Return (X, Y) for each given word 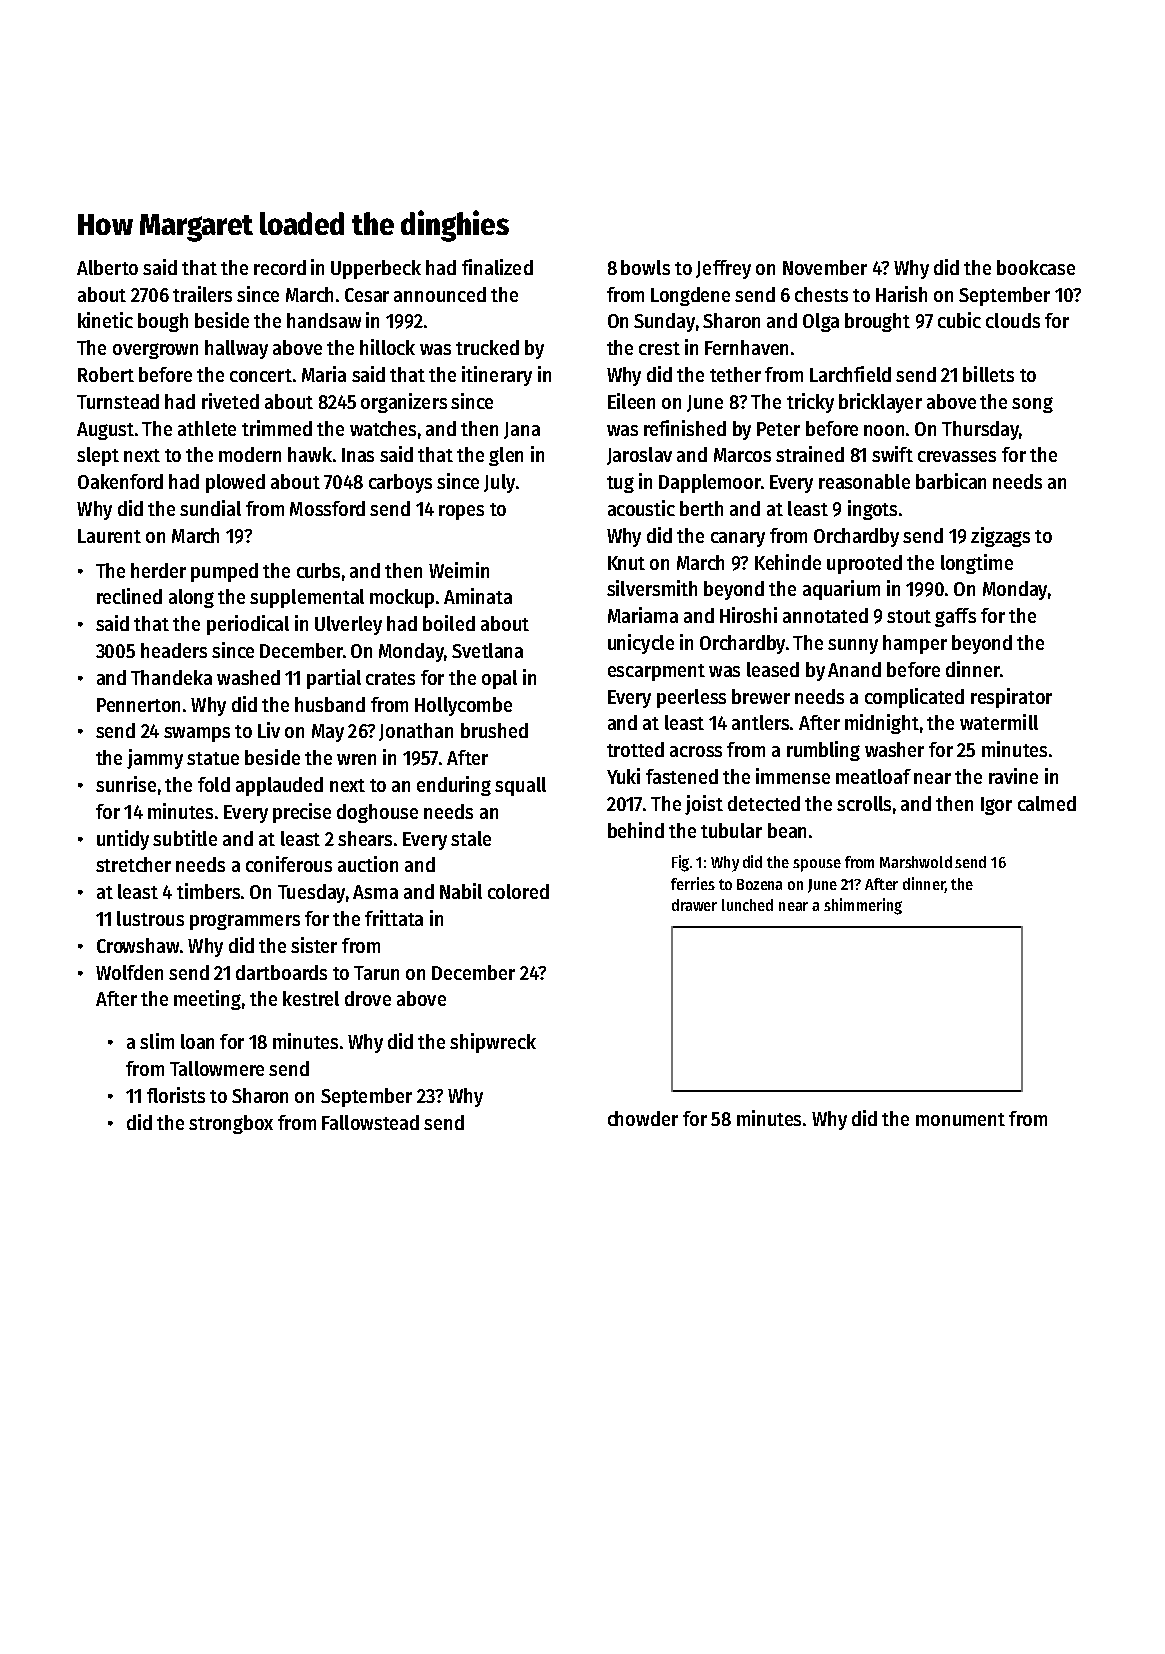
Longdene (690, 296)
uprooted (864, 564)
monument (960, 1119)
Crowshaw (138, 945)
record (280, 267)
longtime (977, 564)
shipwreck (493, 1043)
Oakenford (120, 481)
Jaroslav (639, 456)
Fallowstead (370, 1122)
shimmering (863, 906)
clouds (1013, 320)
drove (368, 998)
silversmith (652, 588)
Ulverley (348, 625)
